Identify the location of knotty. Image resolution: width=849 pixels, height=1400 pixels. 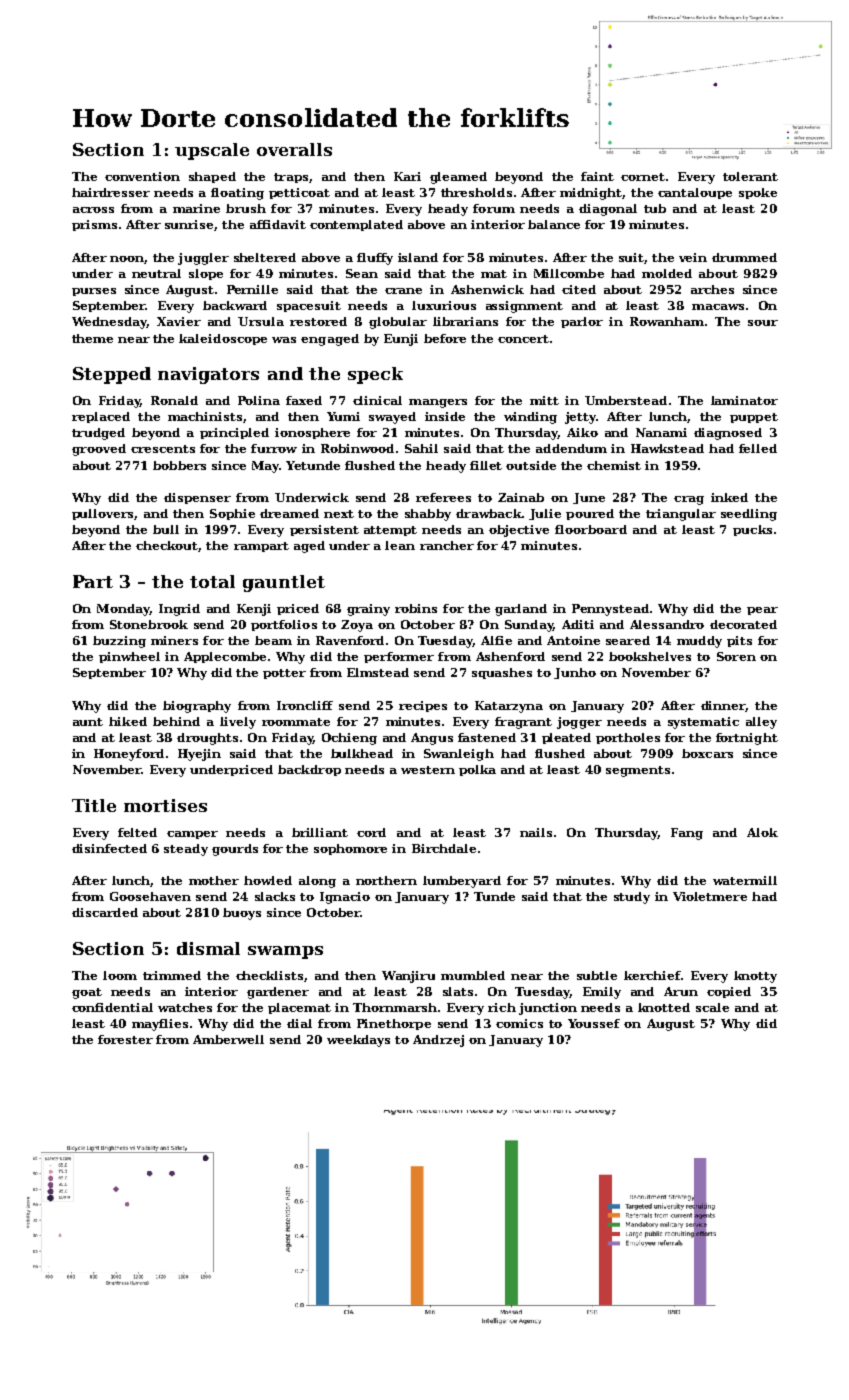
(755, 977).
